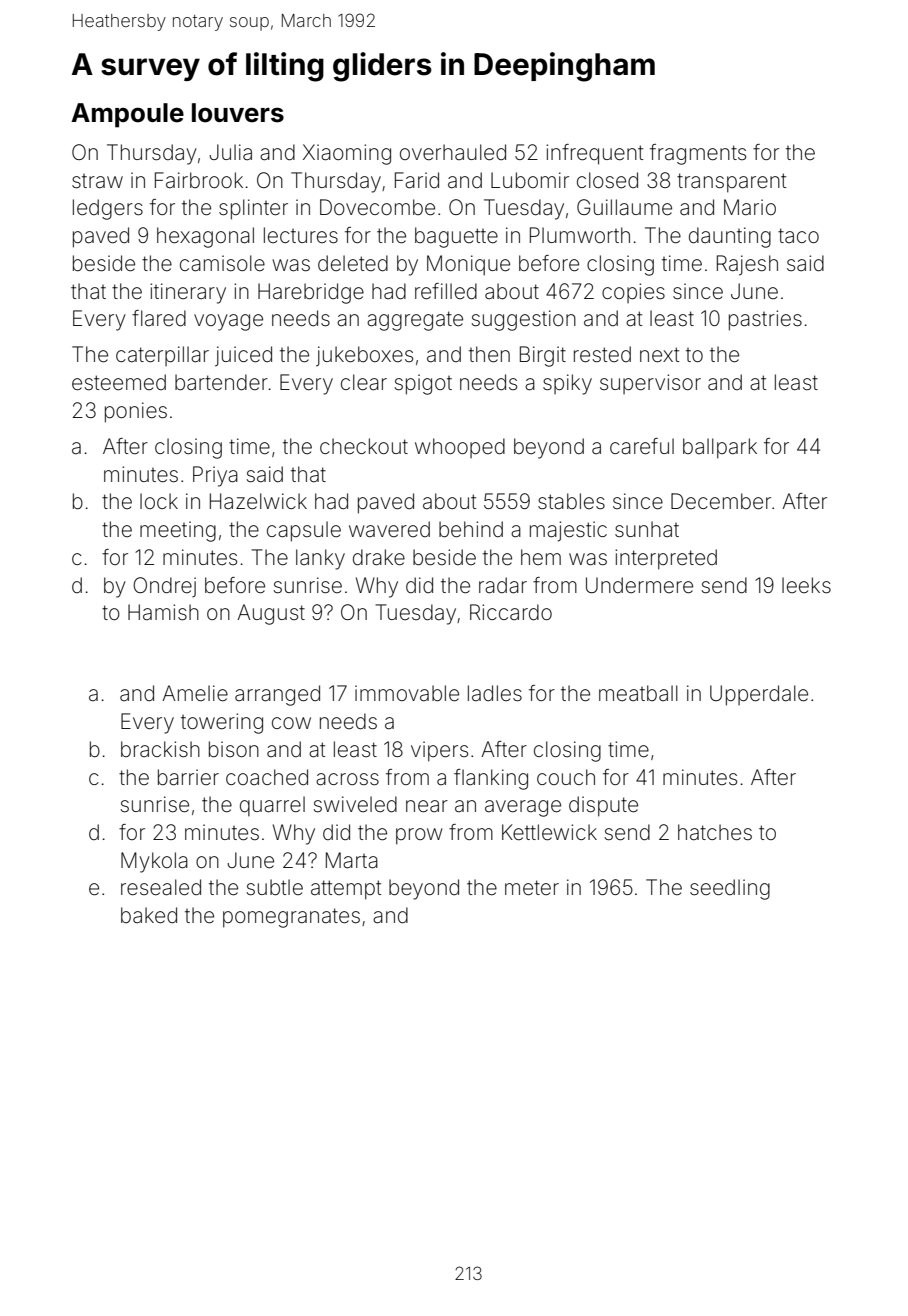  Describe the element at coordinates (642, 446) in the document. I see `careful` at that location.
